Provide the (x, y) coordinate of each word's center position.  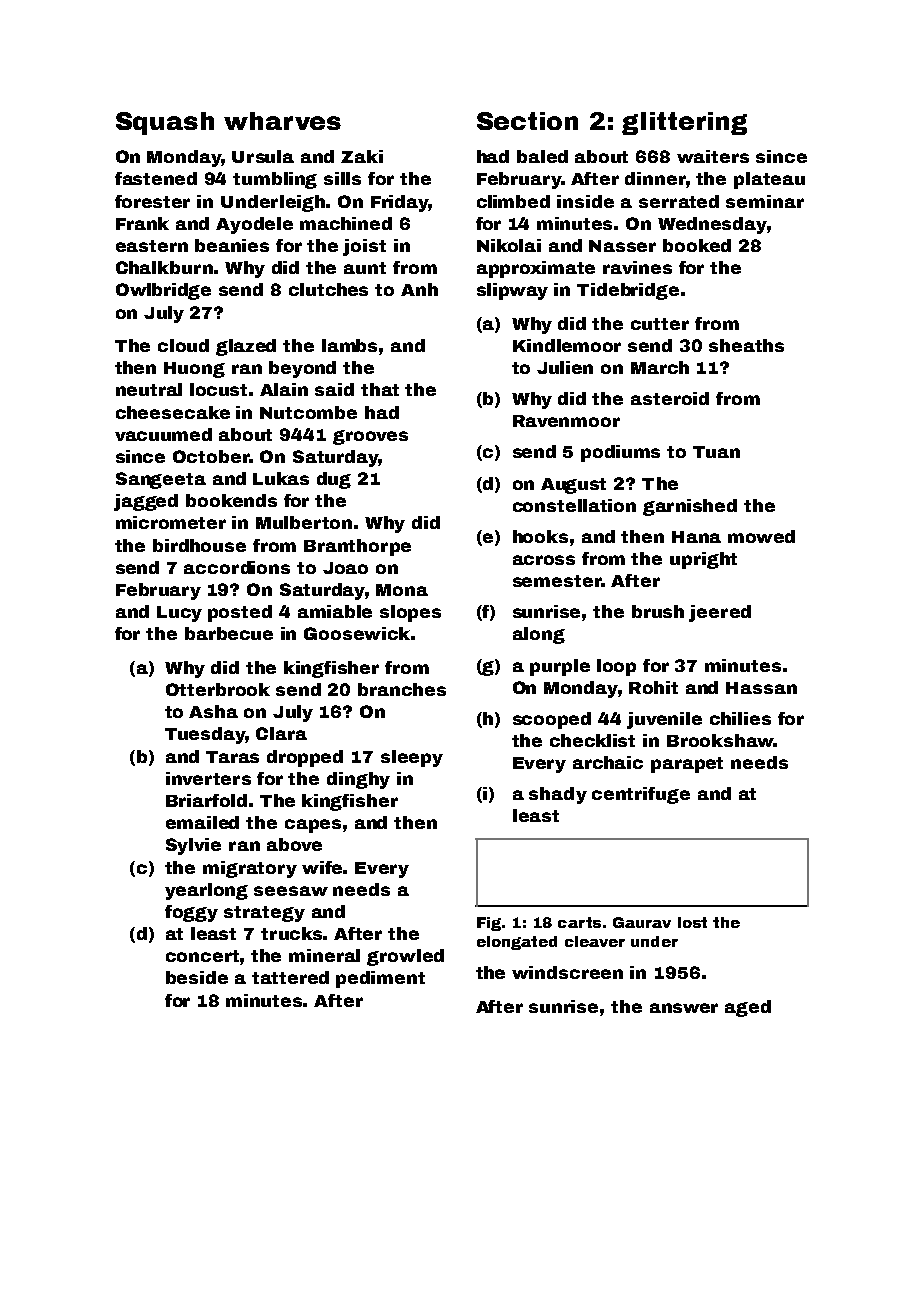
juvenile (664, 720)
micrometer (171, 522)
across (544, 560)
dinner (655, 178)
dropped (305, 758)
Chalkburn (164, 267)
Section (527, 121)
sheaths (746, 345)
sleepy (412, 758)
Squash (165, 123)
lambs (349, 345)
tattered (290, 977)
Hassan (761, 688)
